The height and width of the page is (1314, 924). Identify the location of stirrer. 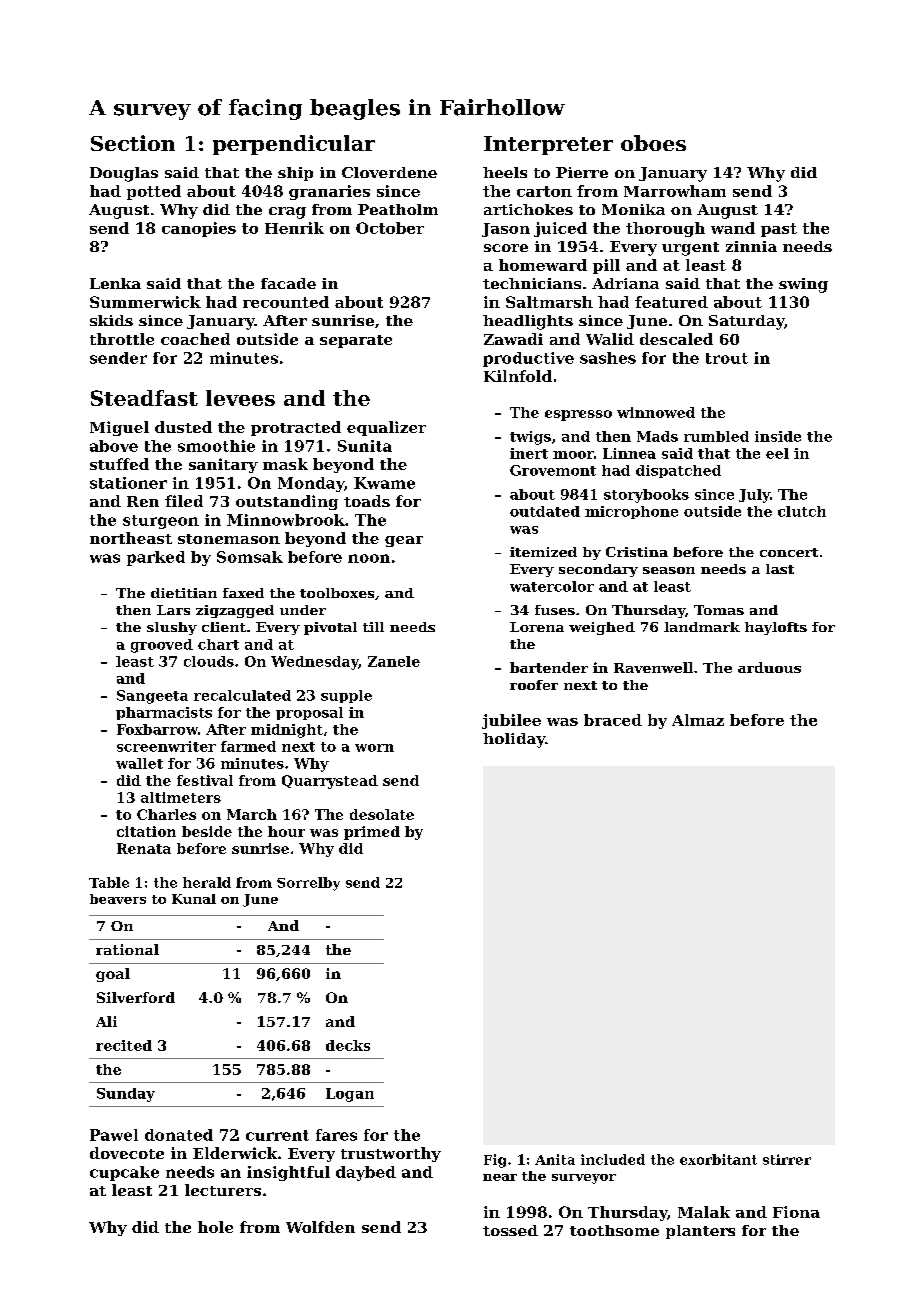
(787, 1159).
